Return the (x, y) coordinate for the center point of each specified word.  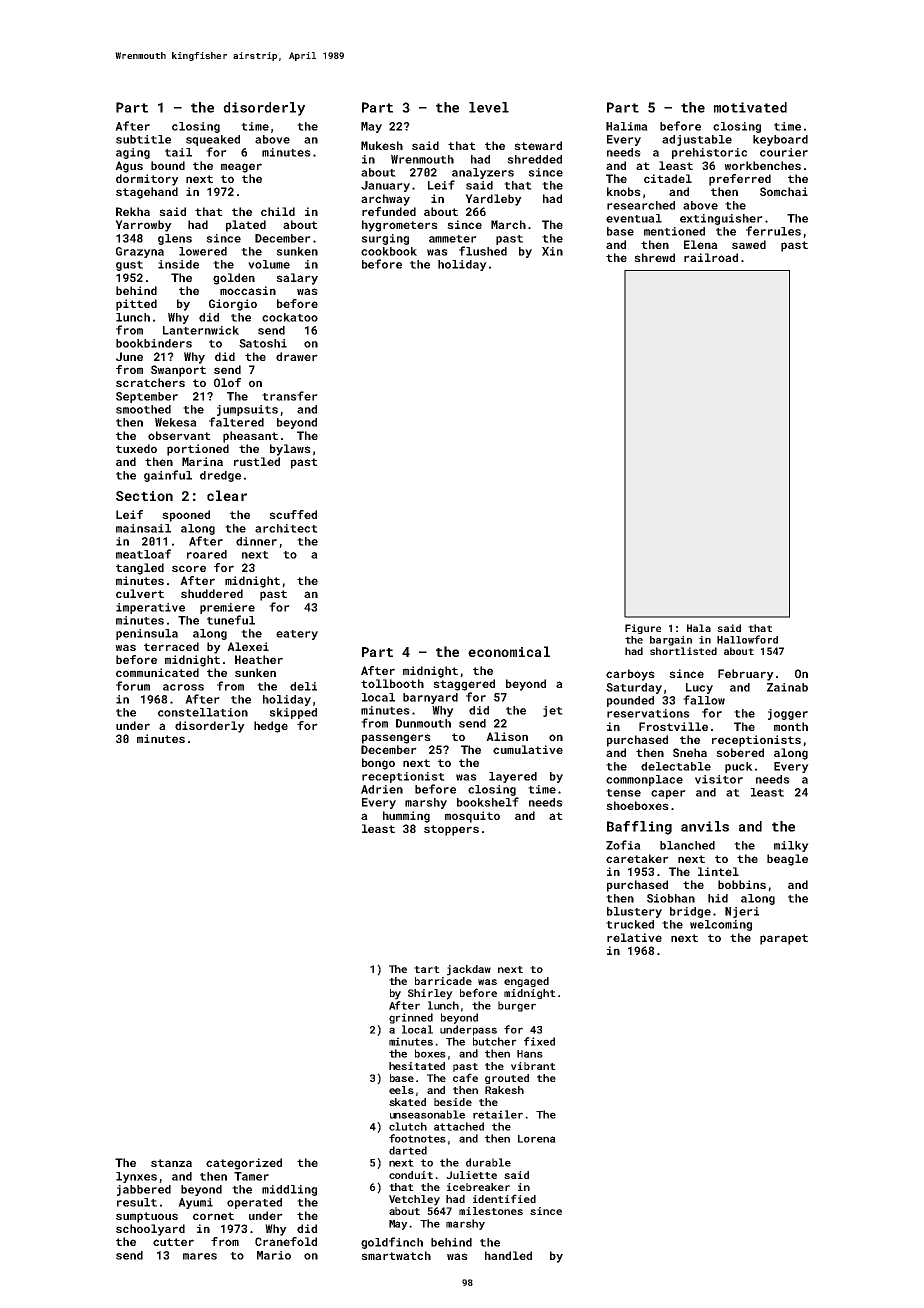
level (489, 107)
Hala (699, 628)
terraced (171, 646)
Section (144, 496)
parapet (784, 939)
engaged (526, 982)
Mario (274, 1255)
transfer (290, 396)
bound (168, 165)
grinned (411, 1018)
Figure (643, 629)
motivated (750, 107)
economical (509, 651)
